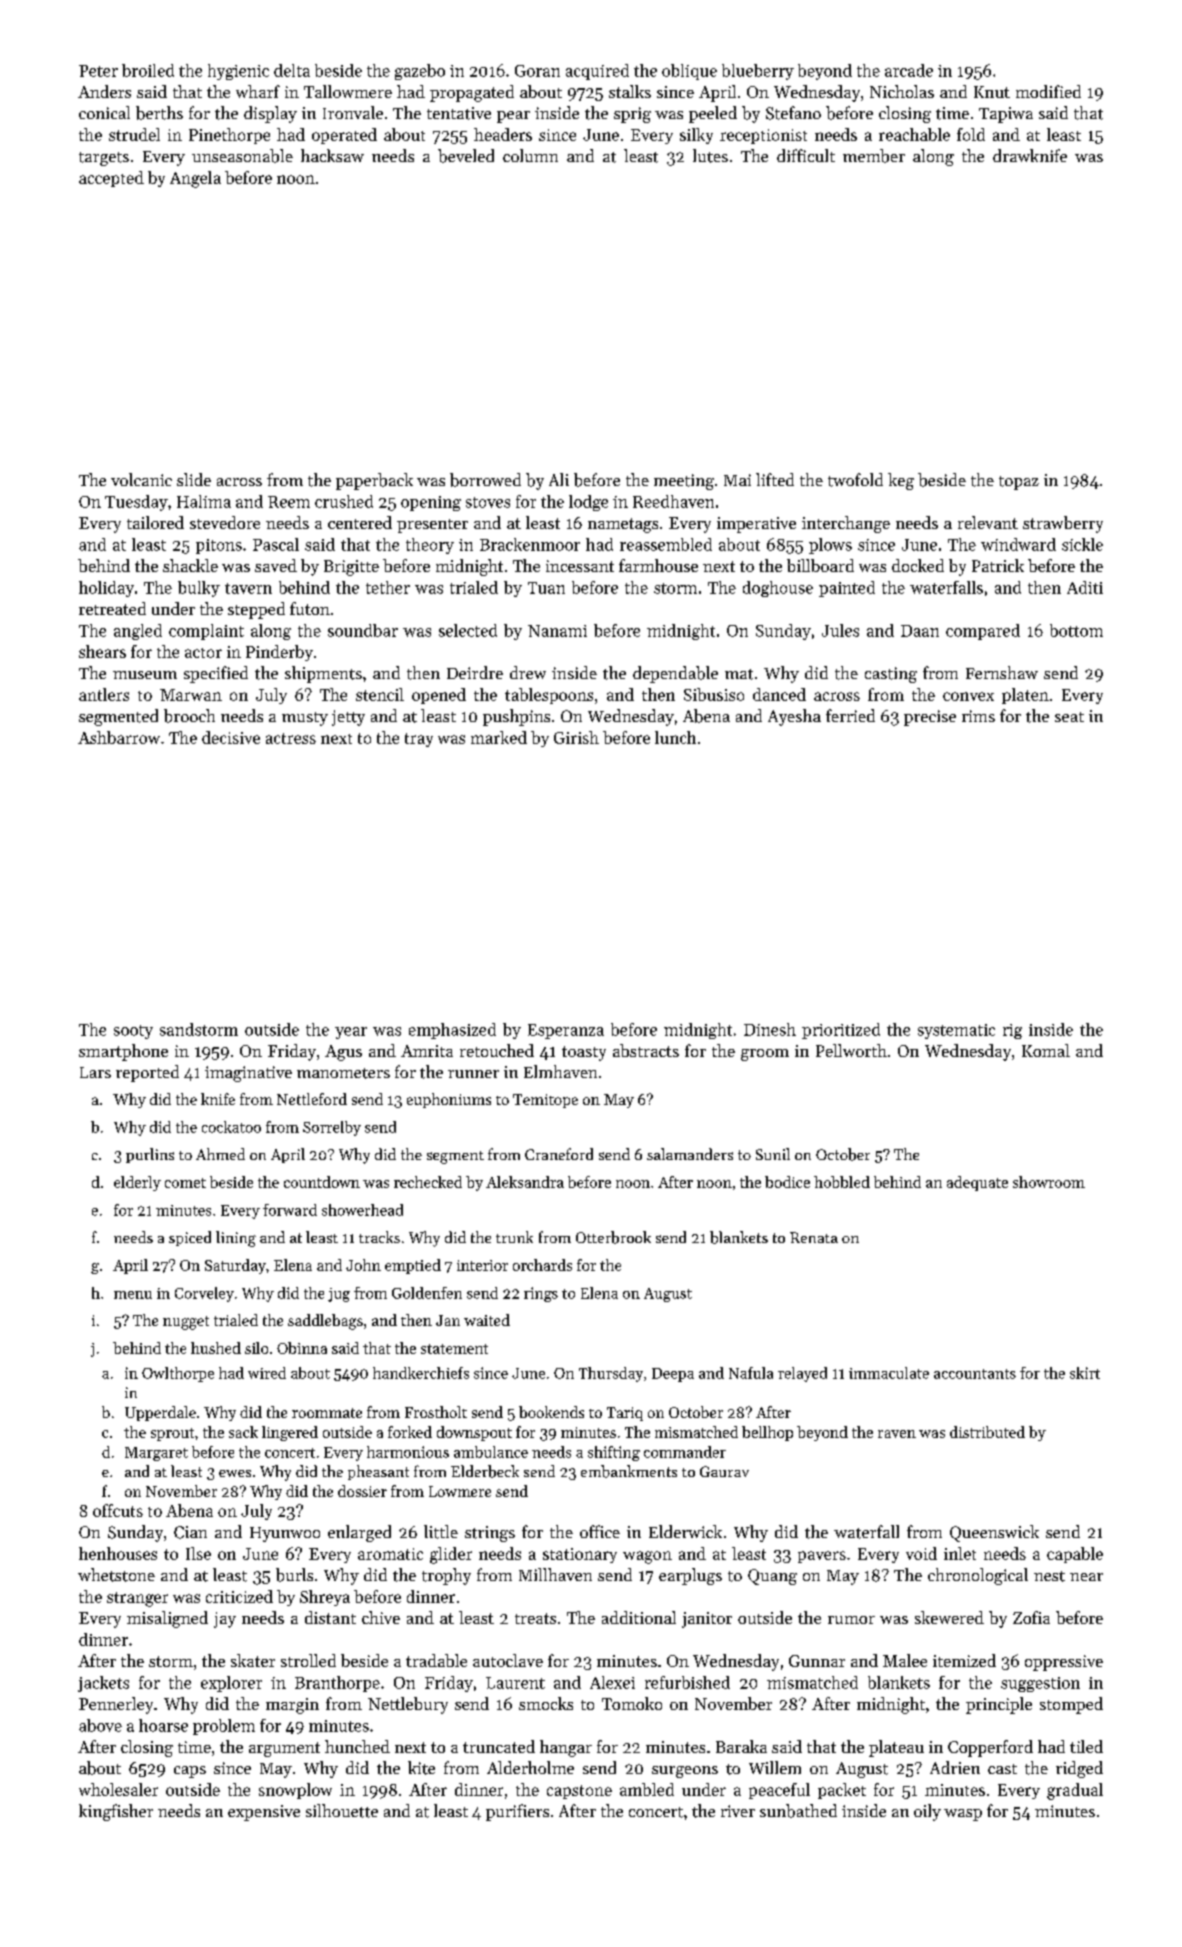 Image resolution: width=1182 pixels, height=1947 pixels. What do you see at coordinates (238, 72) in the screenshot?
I see `hygienic` at bounding box center [238, 72].
